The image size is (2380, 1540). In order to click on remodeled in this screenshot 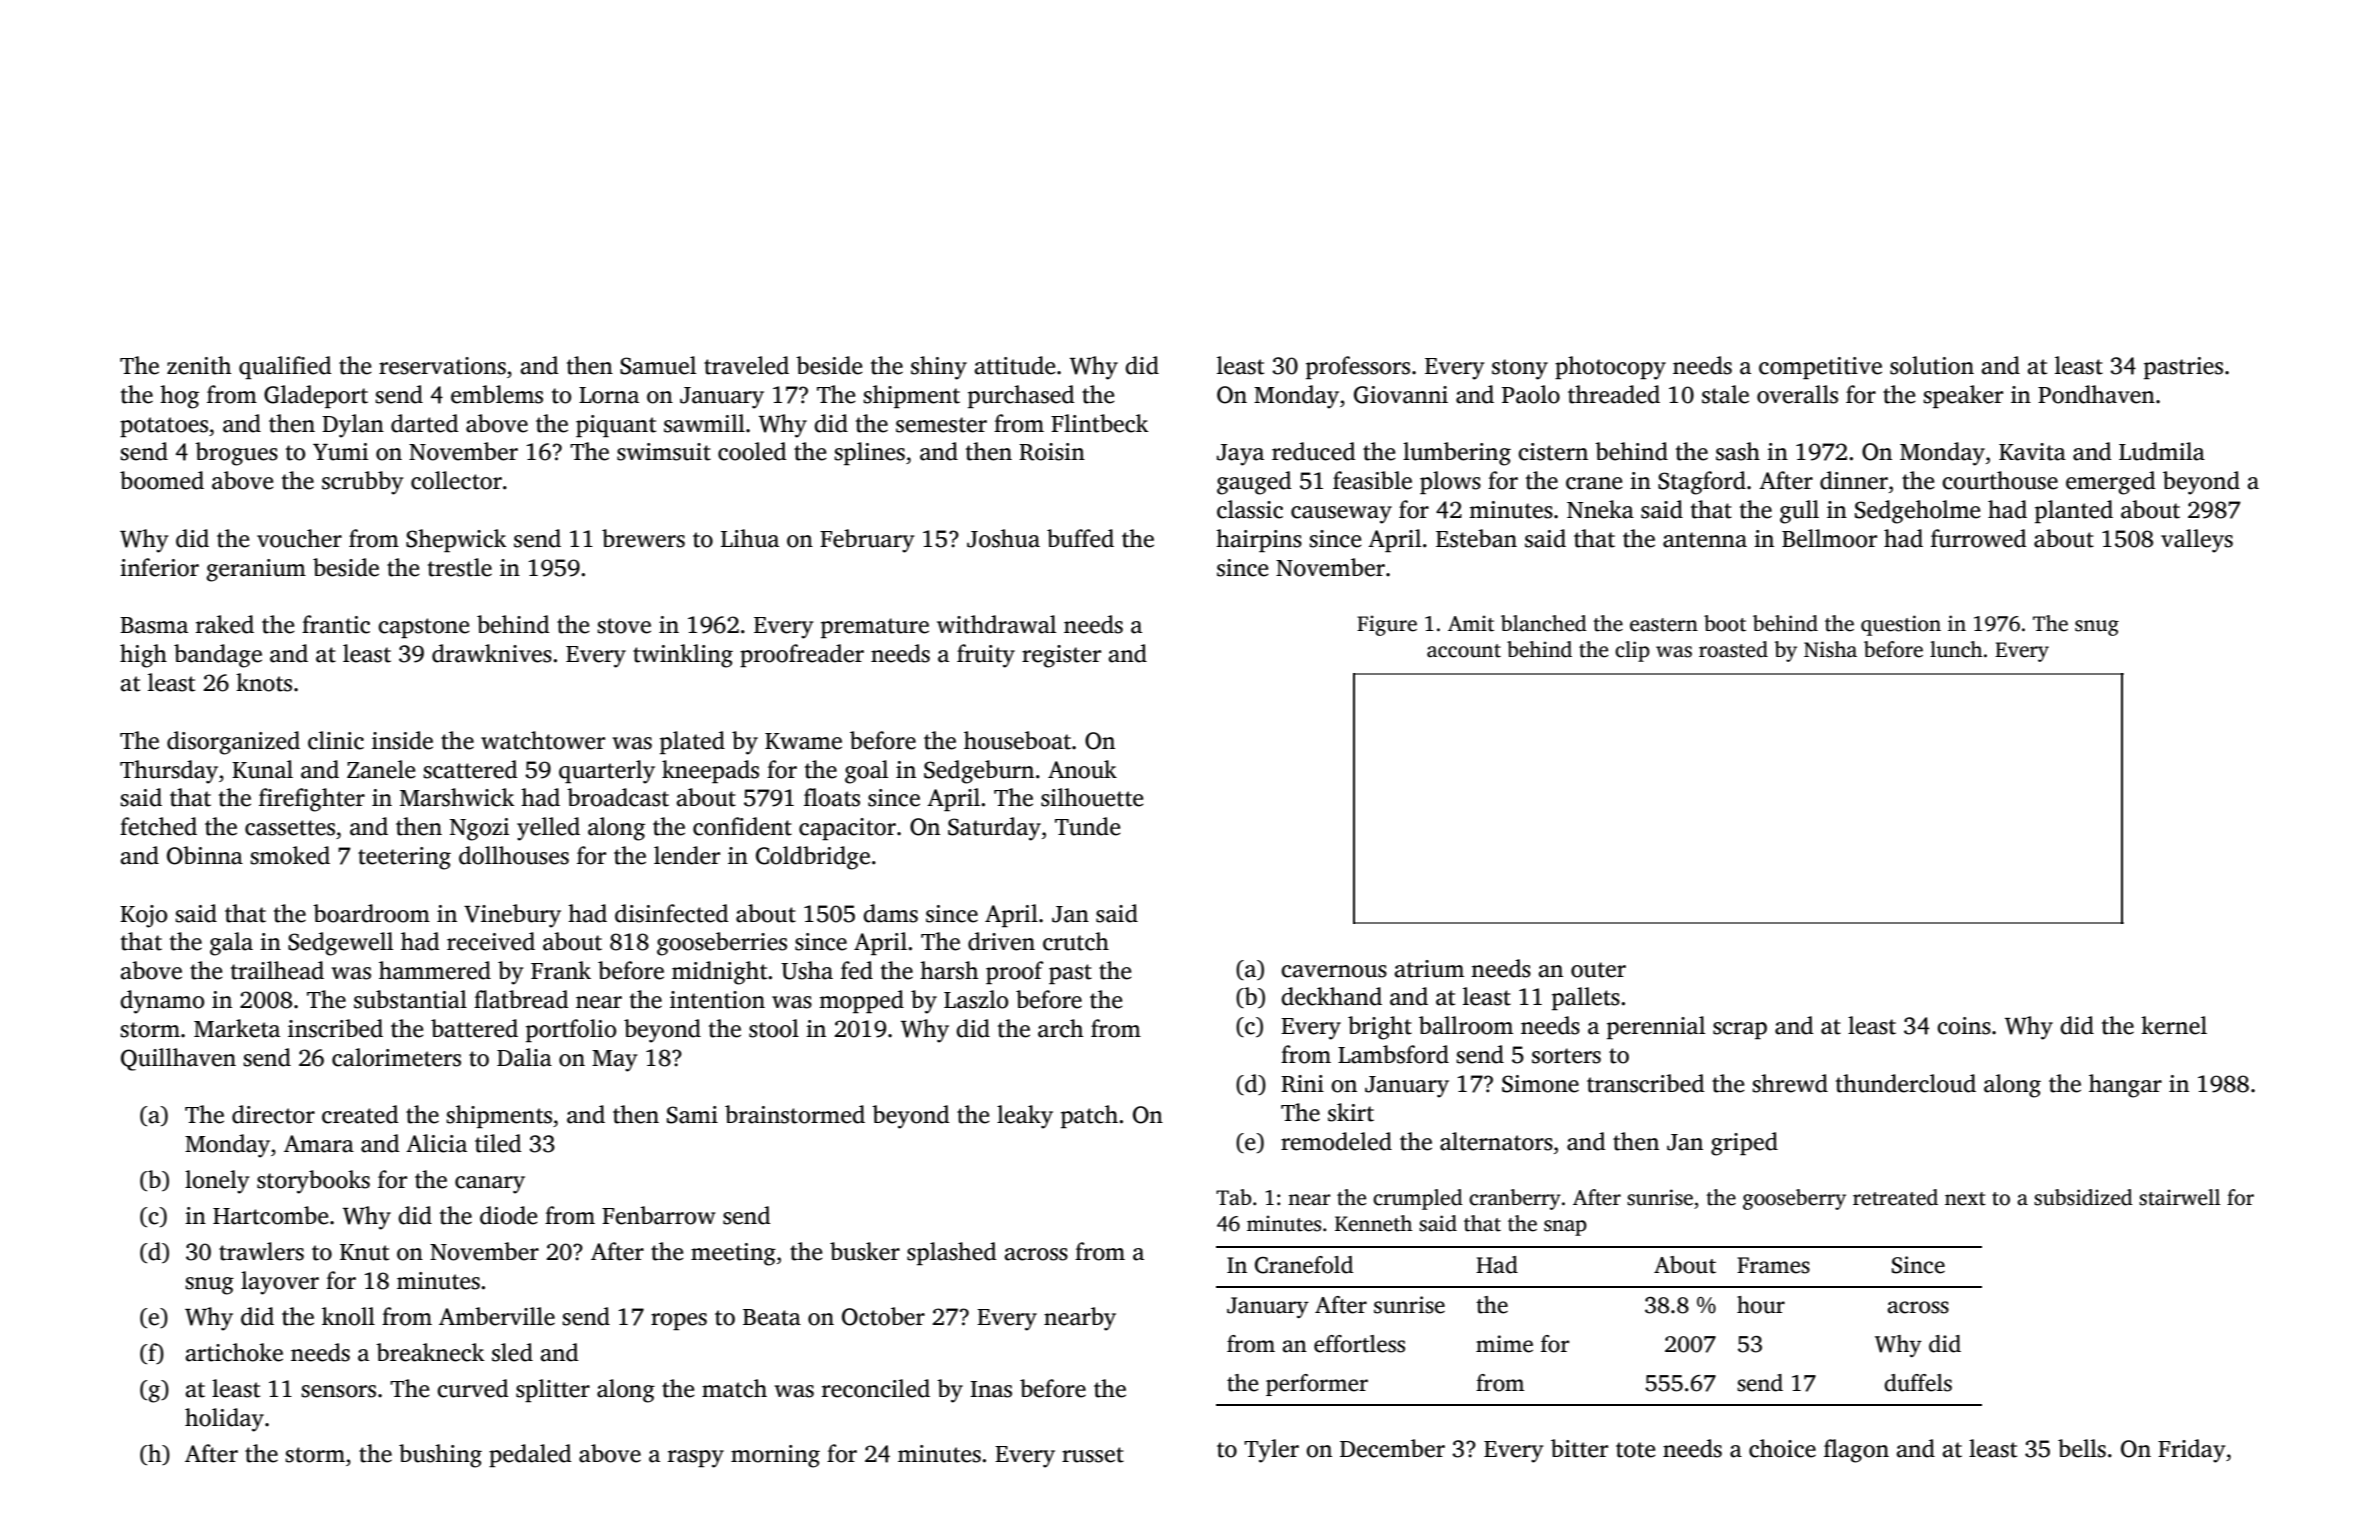, I will do `click(1336, 1141)`.
